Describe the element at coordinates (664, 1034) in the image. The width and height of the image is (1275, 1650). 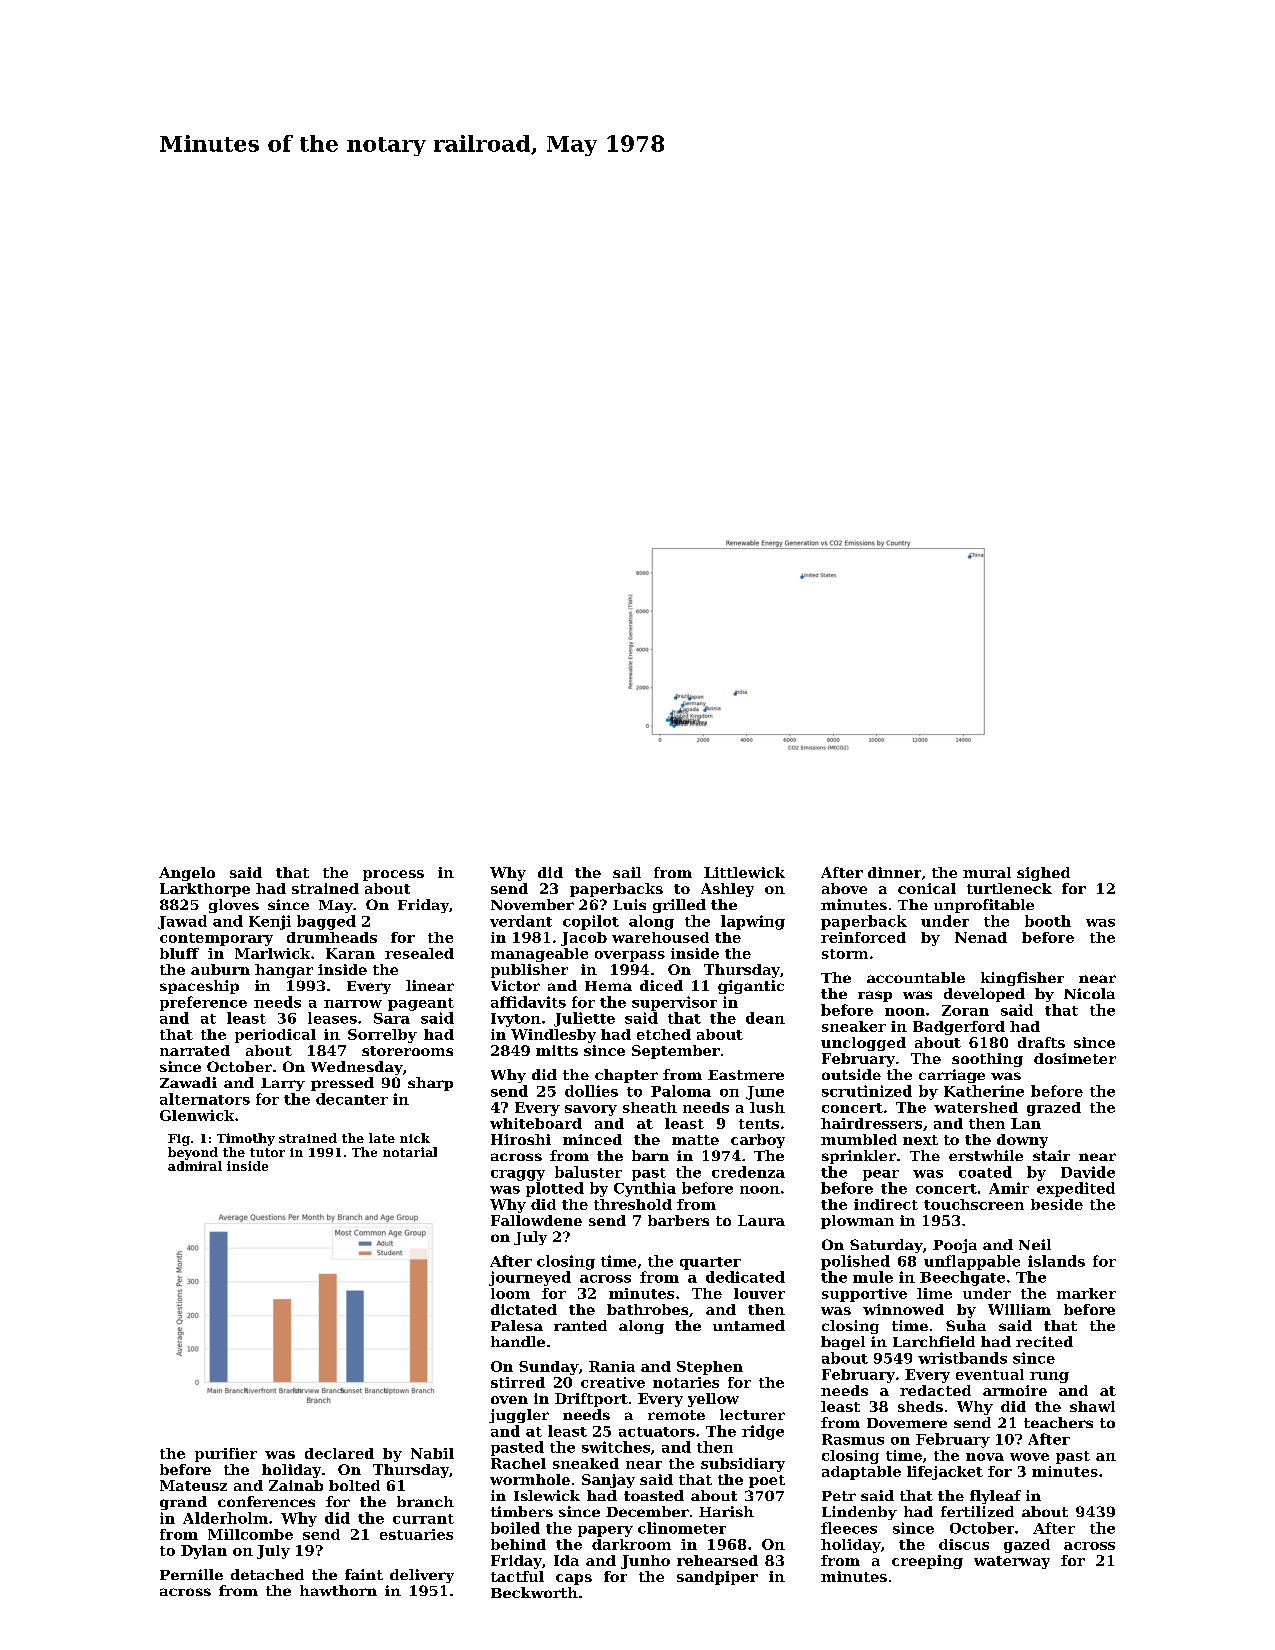
I see `etched` at that location.
